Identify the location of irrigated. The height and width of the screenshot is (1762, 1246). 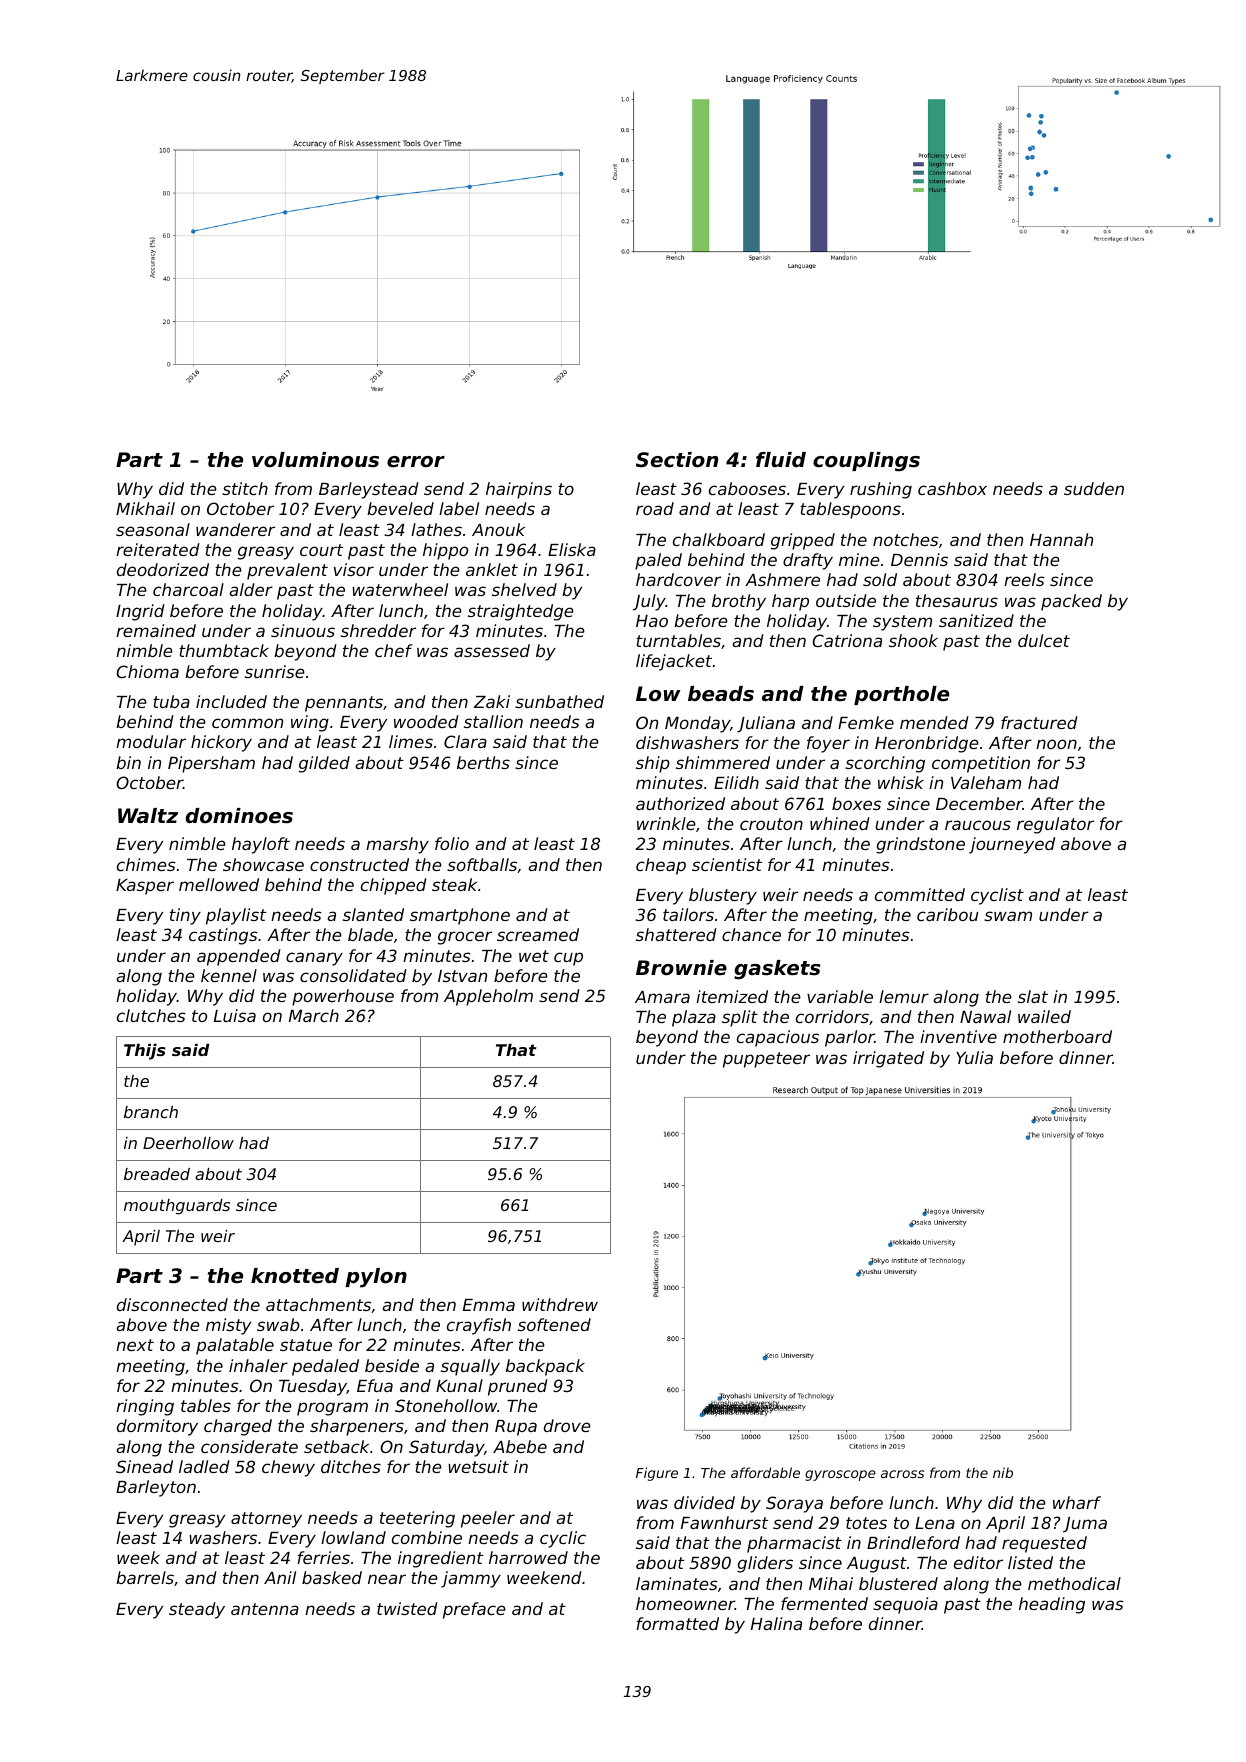
(888, 1059).
